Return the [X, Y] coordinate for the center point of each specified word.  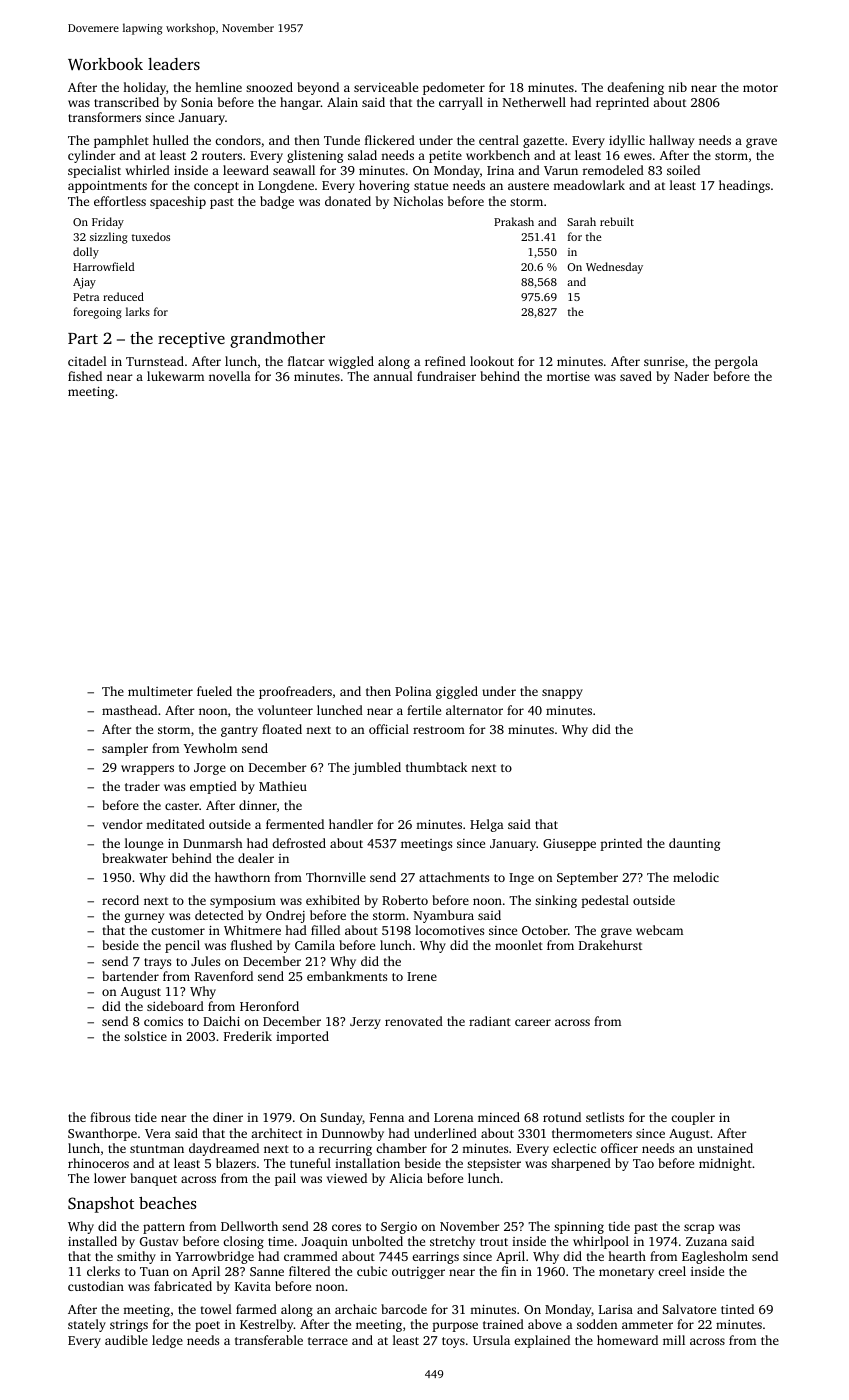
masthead [129, 710]
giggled [457, 692]
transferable [269, 1340]
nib [677, 87]
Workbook [105, 64]
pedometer [454, 88]
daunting [694, 844]
